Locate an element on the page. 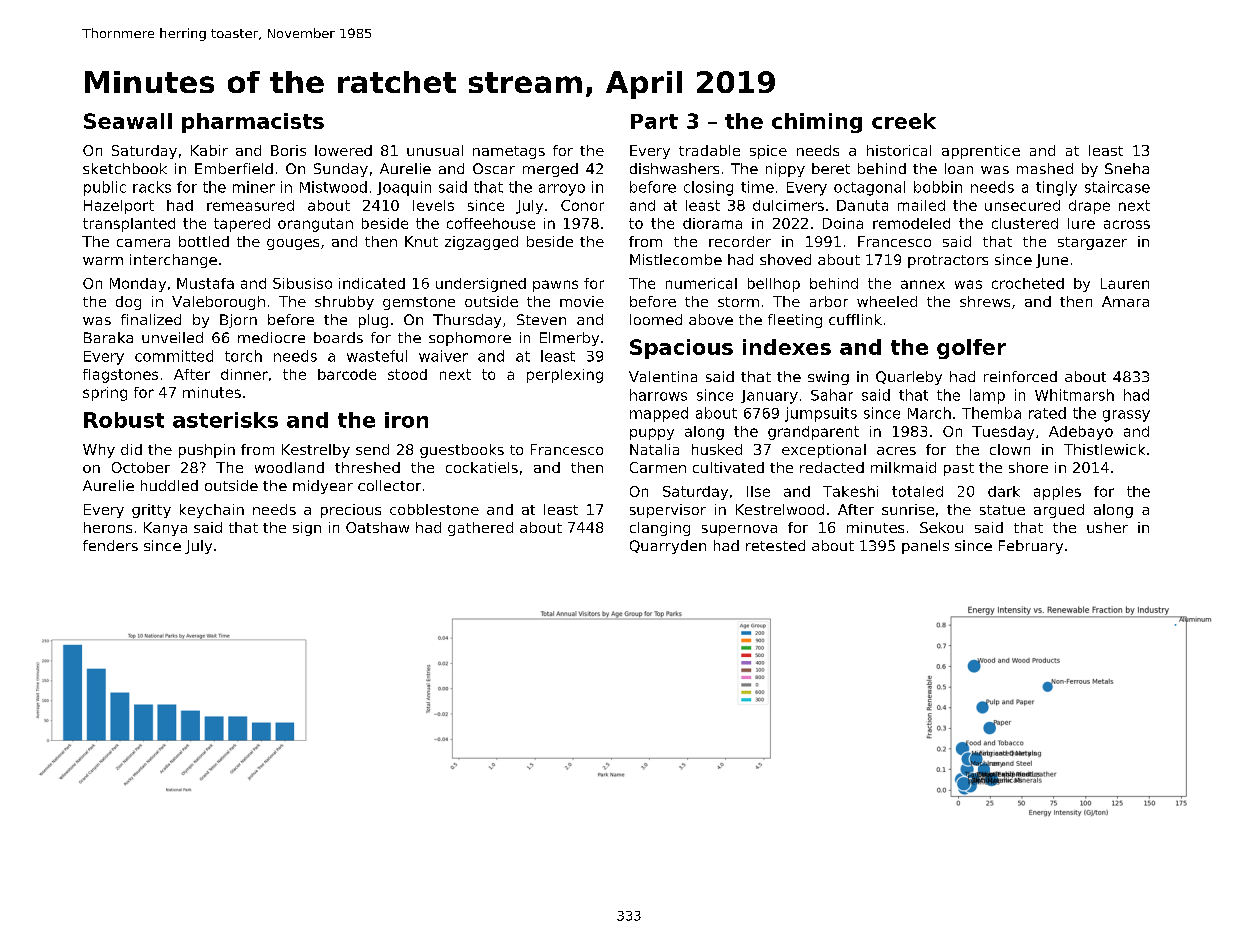  spring is located at coordinates (105, 394).
